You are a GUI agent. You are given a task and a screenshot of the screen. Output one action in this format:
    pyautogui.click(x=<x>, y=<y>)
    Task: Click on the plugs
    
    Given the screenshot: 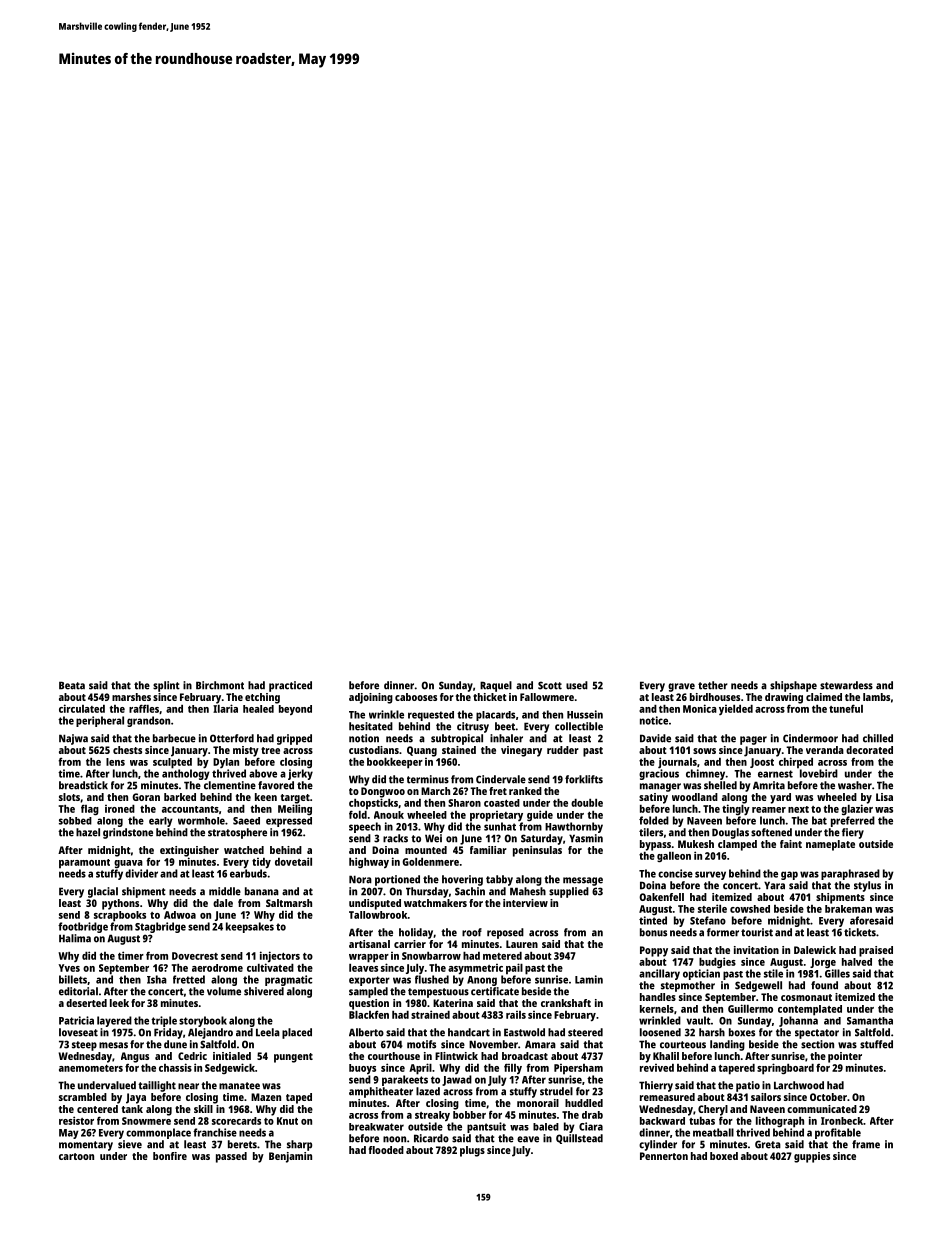 What is the action you would take?
    pyautogui.click(x=472, y=1151)
